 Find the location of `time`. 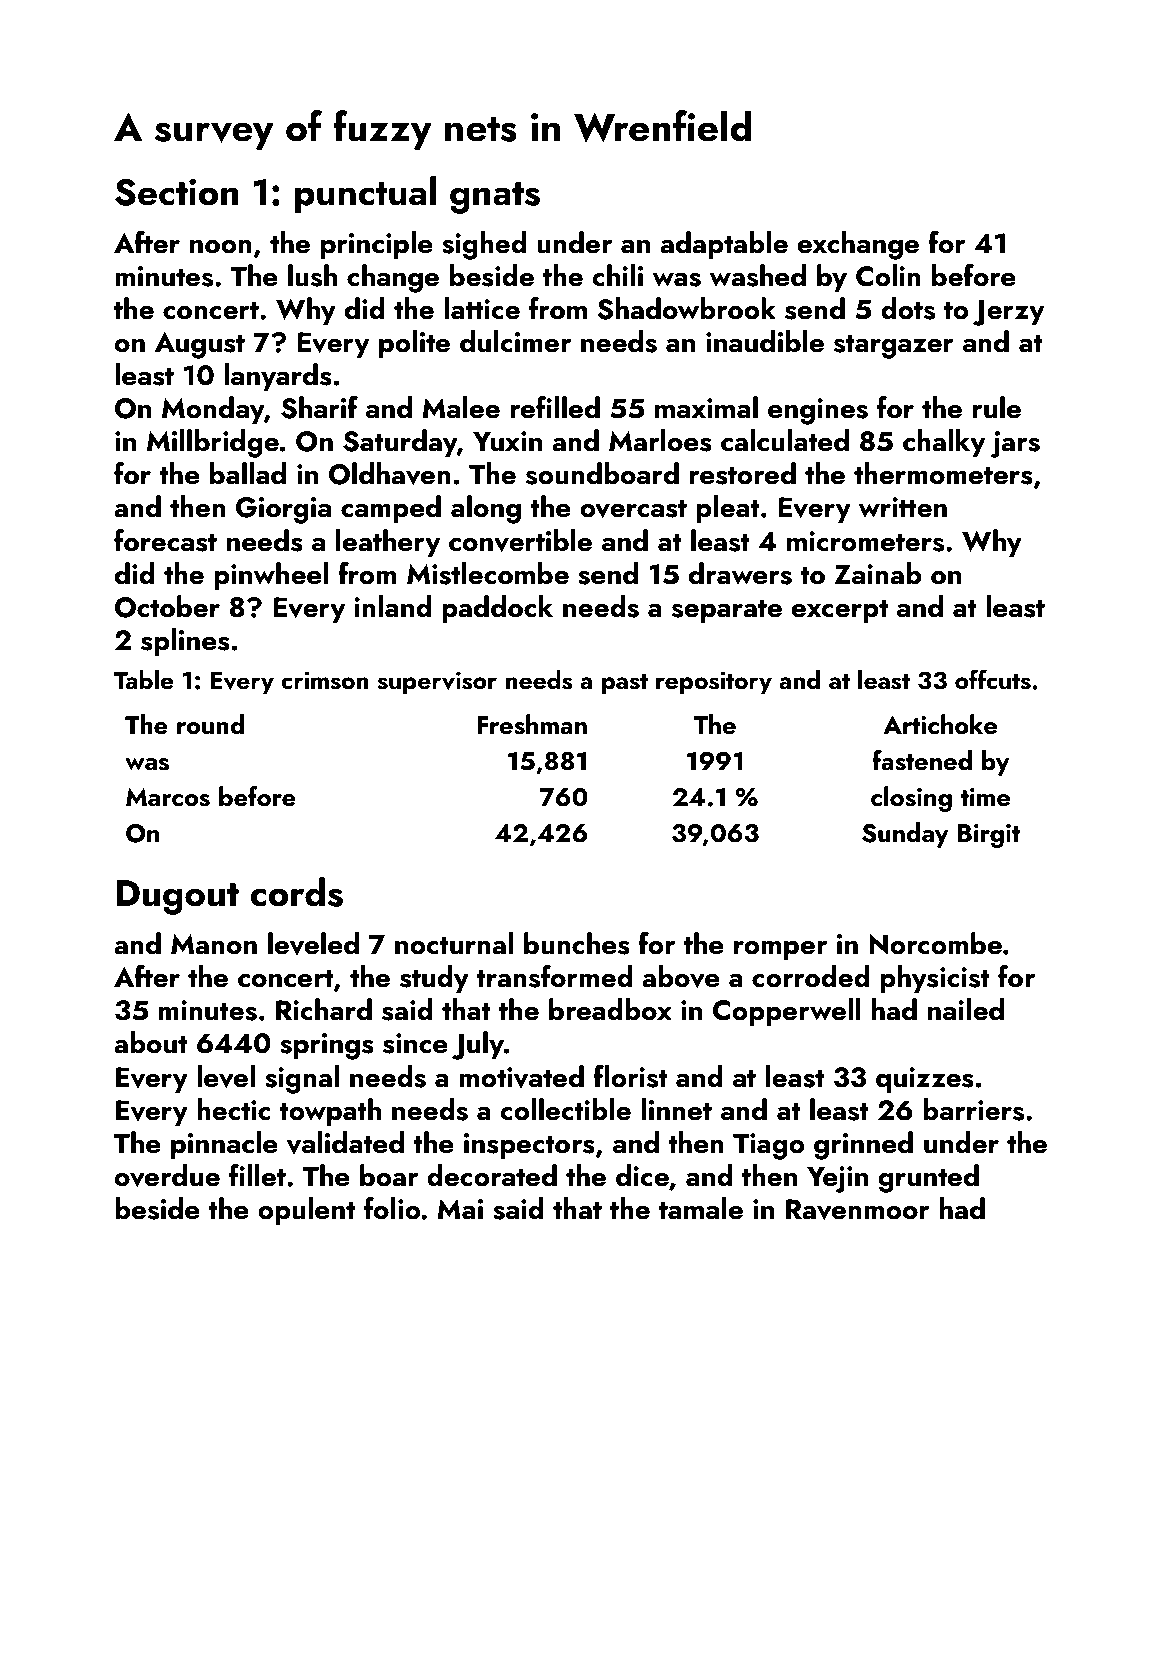

time is located at coordinates (985, 797).
